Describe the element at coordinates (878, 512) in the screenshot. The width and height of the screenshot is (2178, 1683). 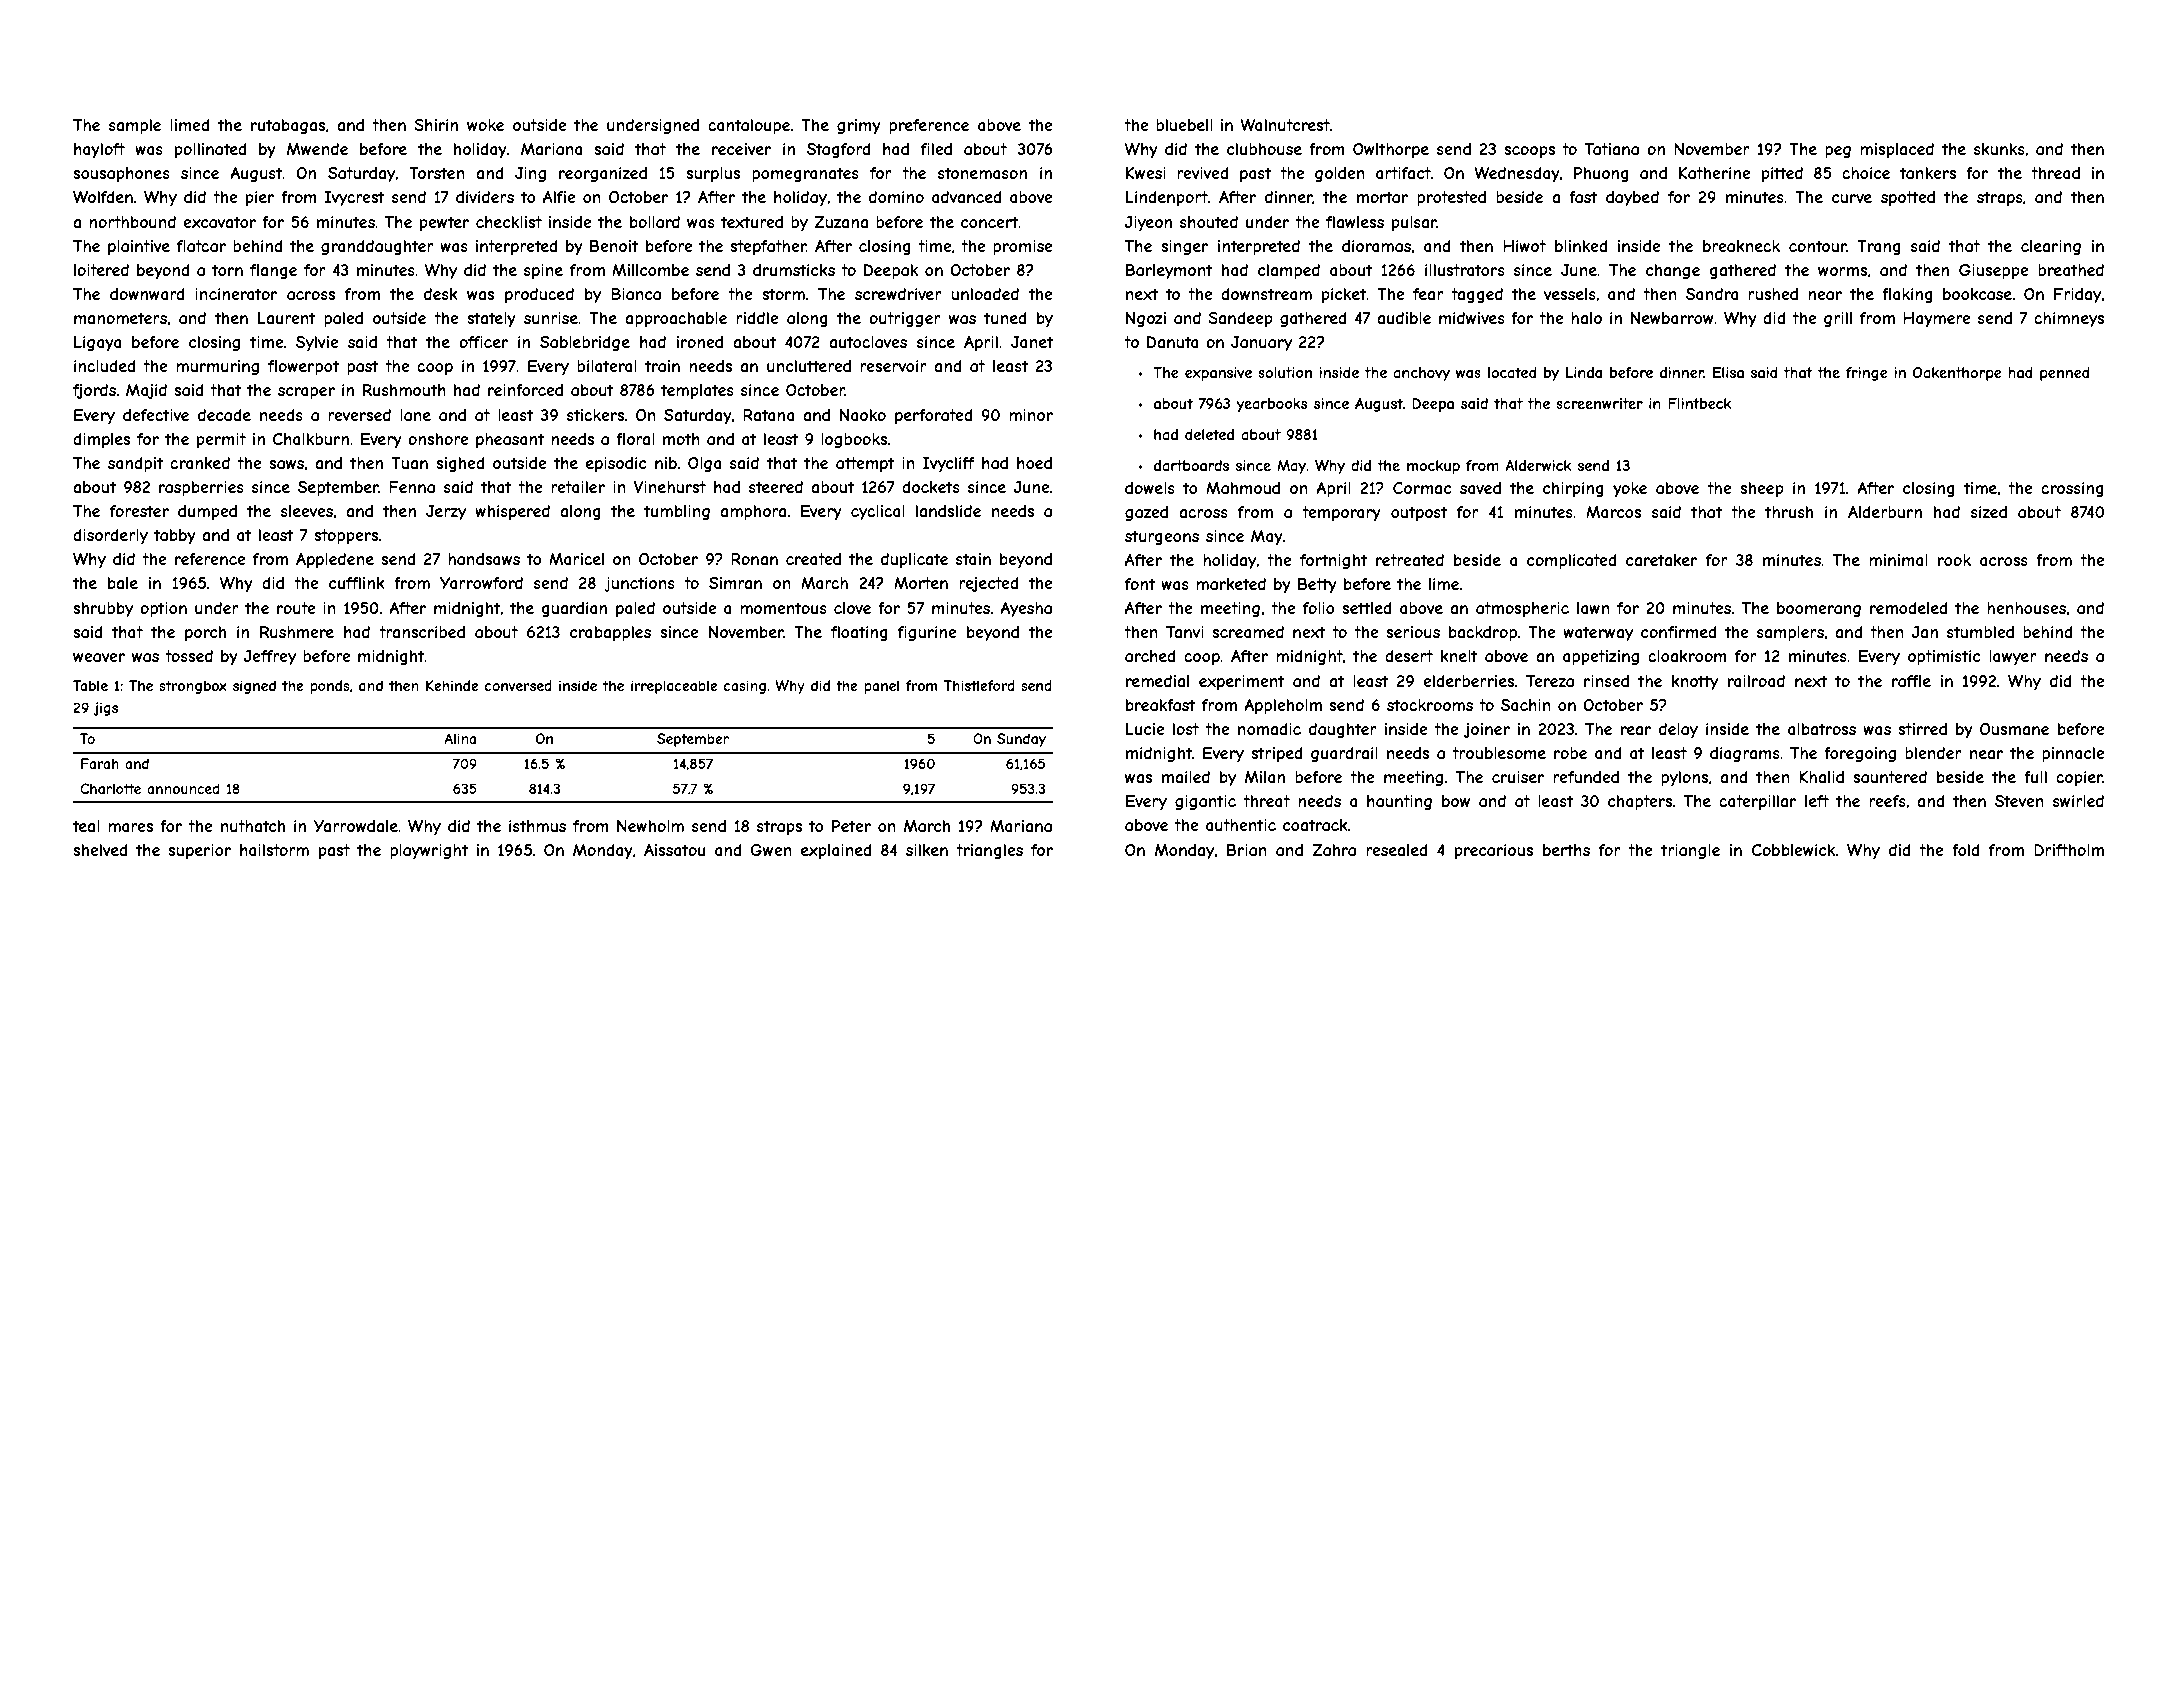
I see `cyclical` at that location.
